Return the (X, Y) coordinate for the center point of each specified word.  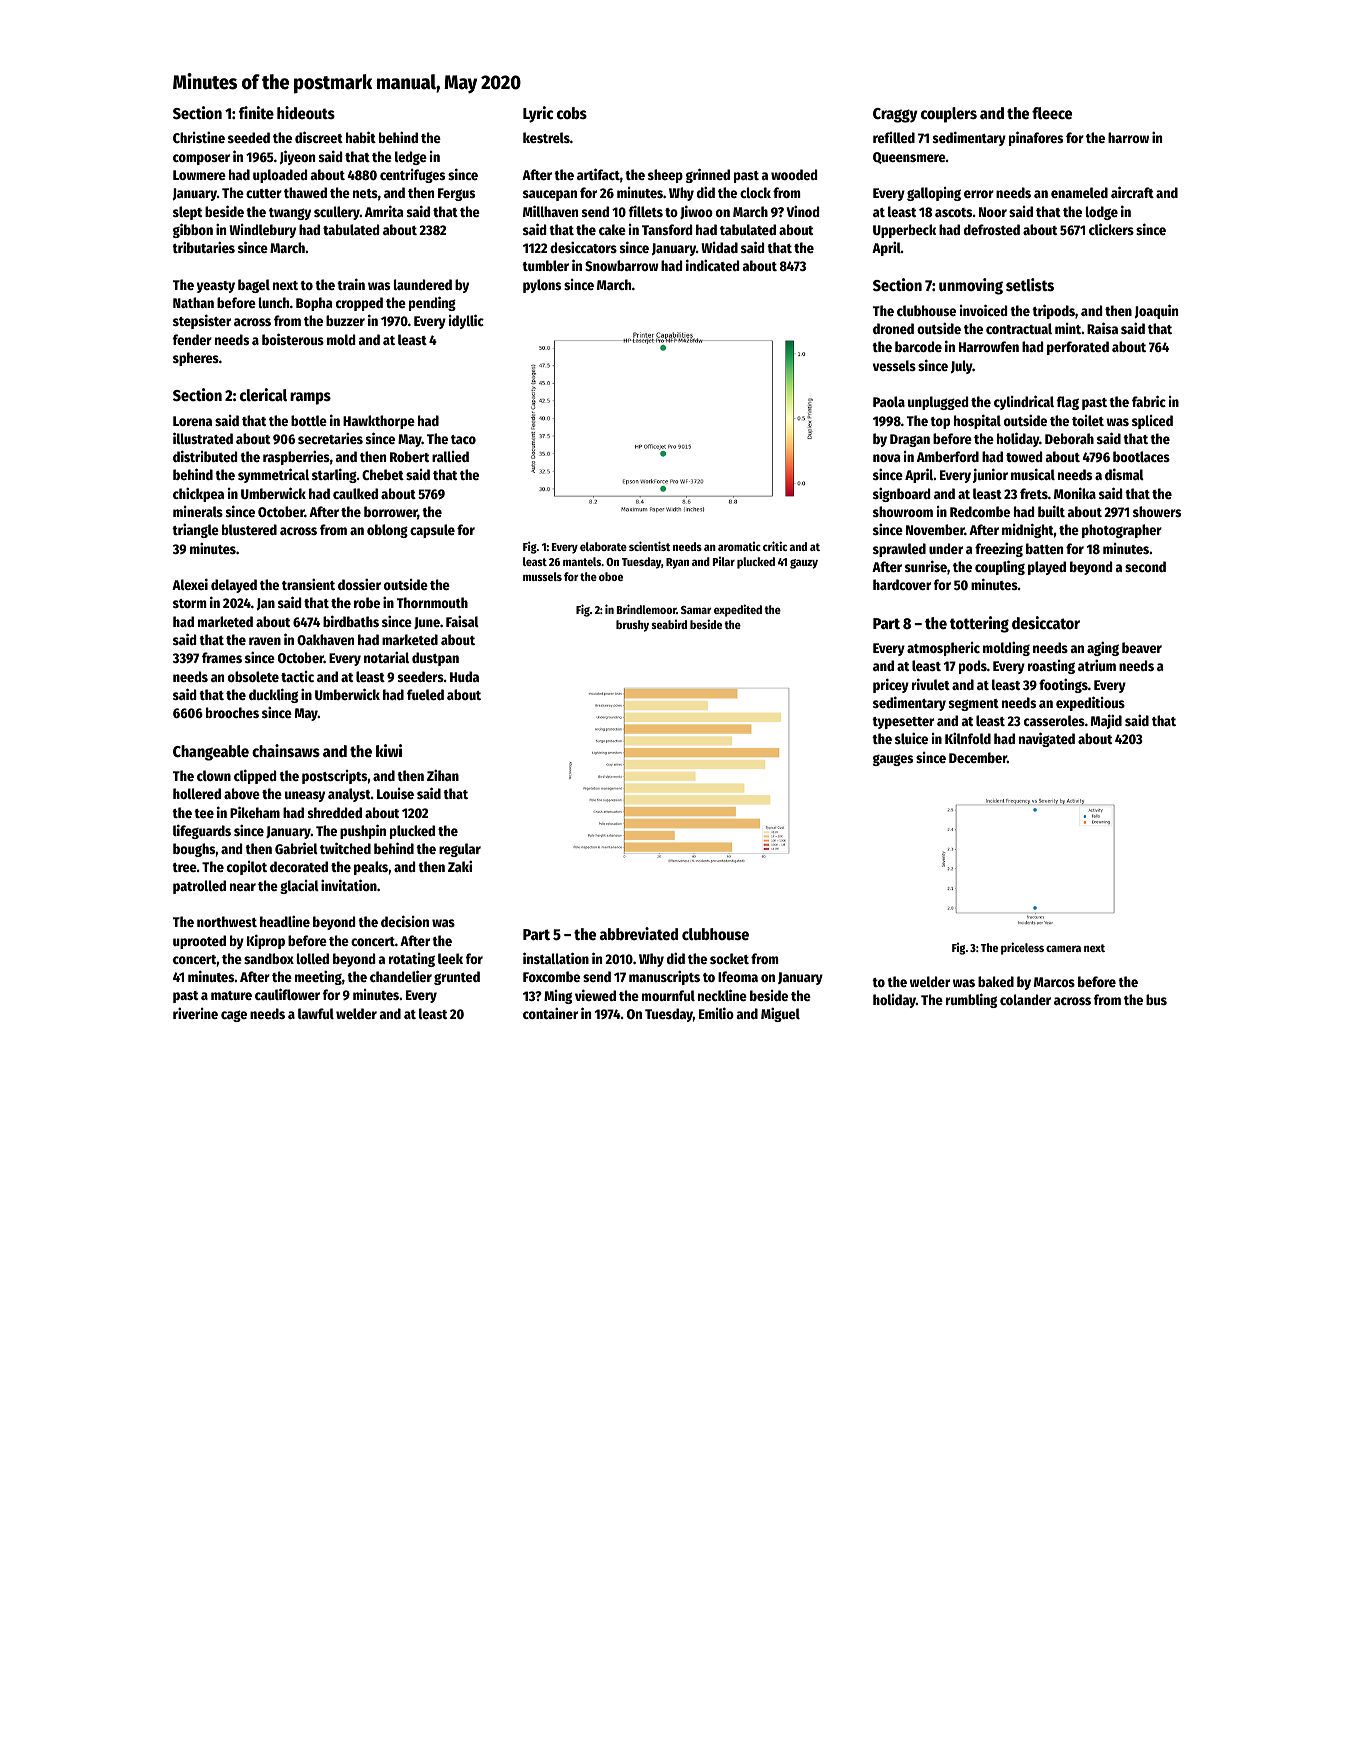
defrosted (992, 229)
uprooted (199, 942)
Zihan (443, 775)
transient (308, 584)
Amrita (384, 211)
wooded (794, 174)
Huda (464, 676)
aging (1103, 648)
